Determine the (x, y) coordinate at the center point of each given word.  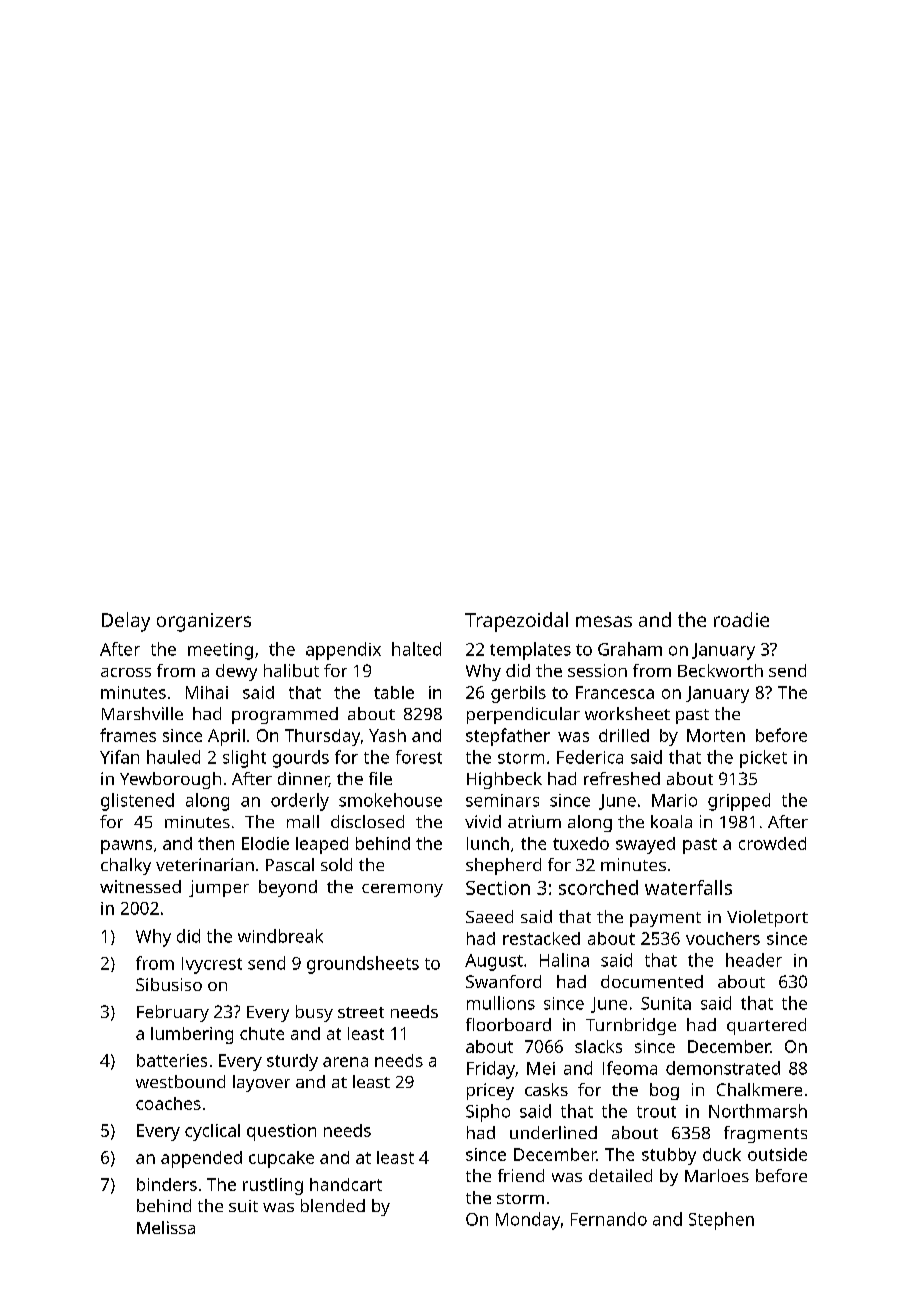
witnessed (140, 886)
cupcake (281, 1159)
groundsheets (363, 965)
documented (652, 981)
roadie (741, 619)
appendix (343, 651)
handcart (346, 1184)
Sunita (666, 1003)
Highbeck (504, 780)
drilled (624, 735)
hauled (173, 757)
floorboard (508, 1024)
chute (262, 1033)
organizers (204, 622)
